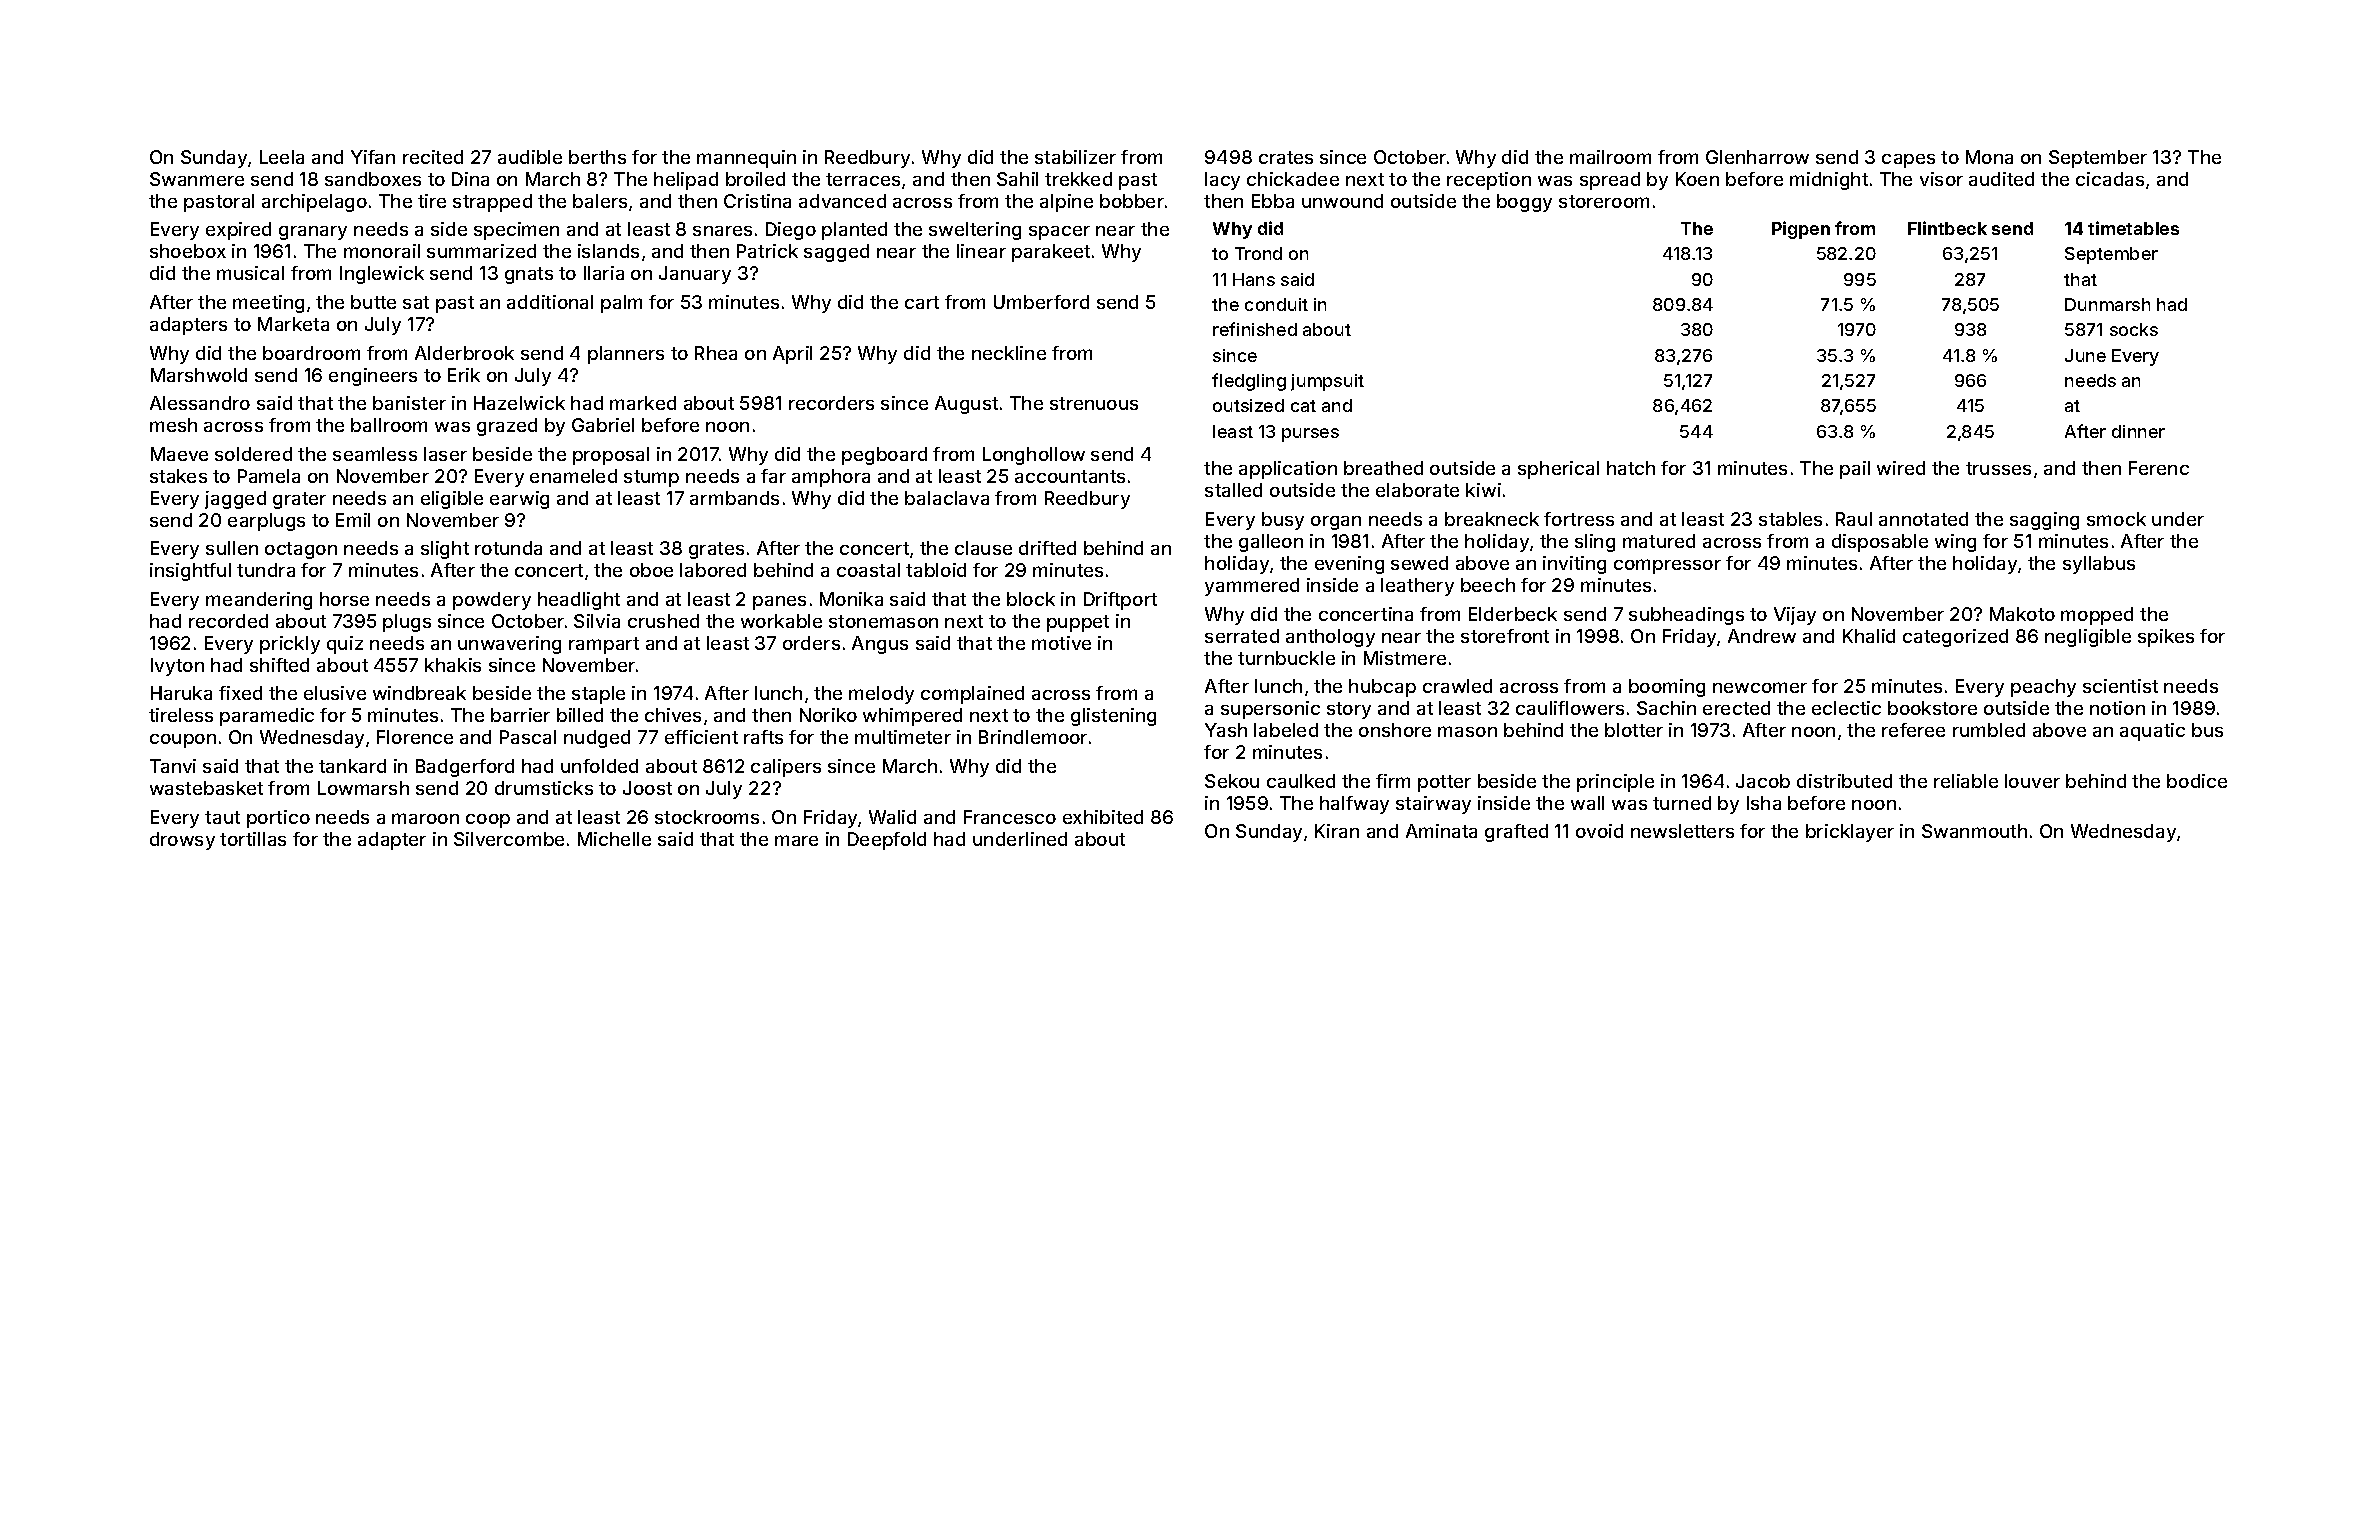 This document has width=2380, height=1540. What do you see at coordinates (1254, 279) in the document?
I see `Hans` at bounding box center [1254, 279].
